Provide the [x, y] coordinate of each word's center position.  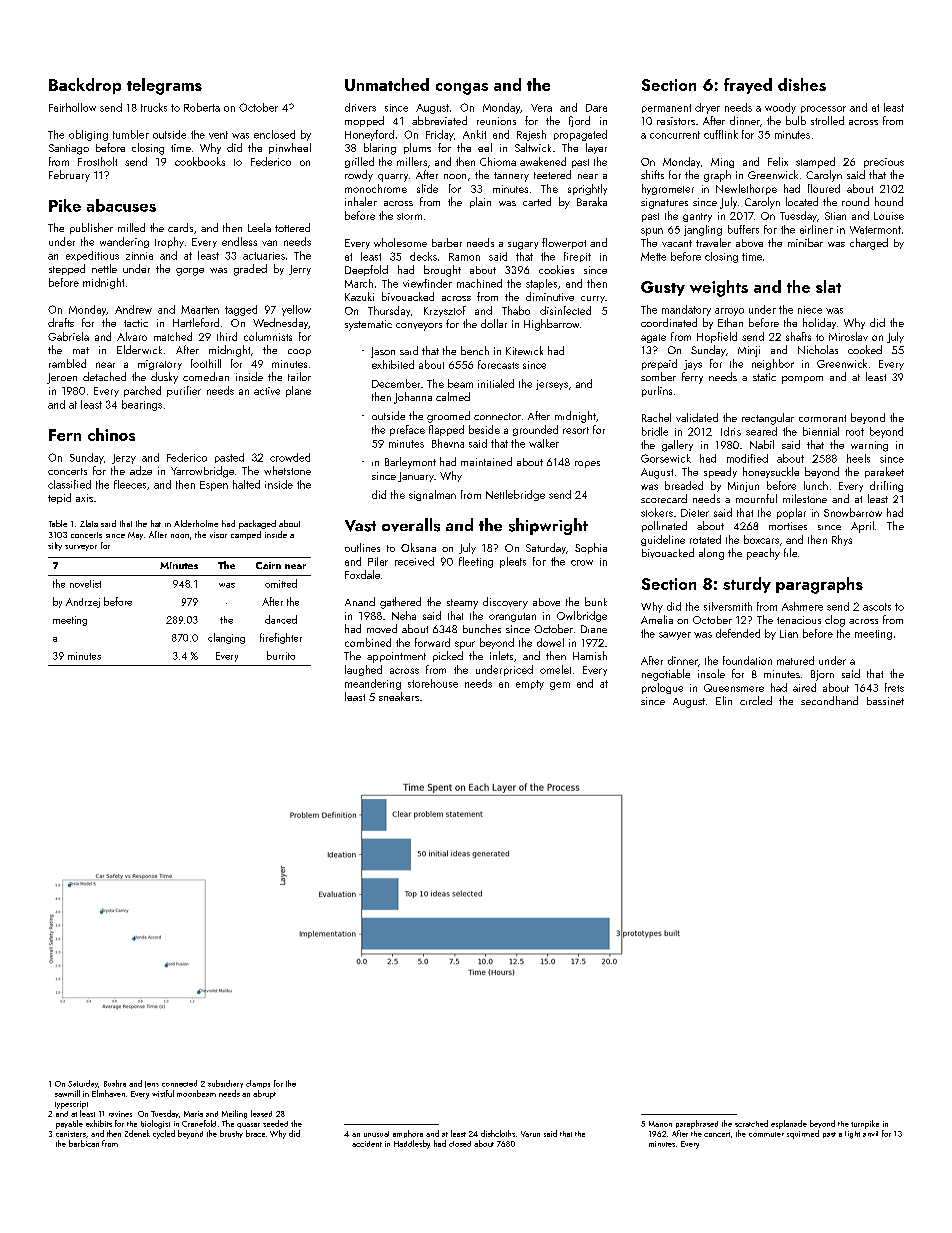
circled [756, 700]
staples [541, 284]
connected [179, 1083]
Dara [596, 108]
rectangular [768, 419]
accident [367, 1144]
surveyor [81, 548]
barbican [84, 1143]
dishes [802, 84]
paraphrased [697, 1124]
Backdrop [85, 86]
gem [560, 686]
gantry [697, 217]
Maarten [200, 309]
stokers [657, 512]
